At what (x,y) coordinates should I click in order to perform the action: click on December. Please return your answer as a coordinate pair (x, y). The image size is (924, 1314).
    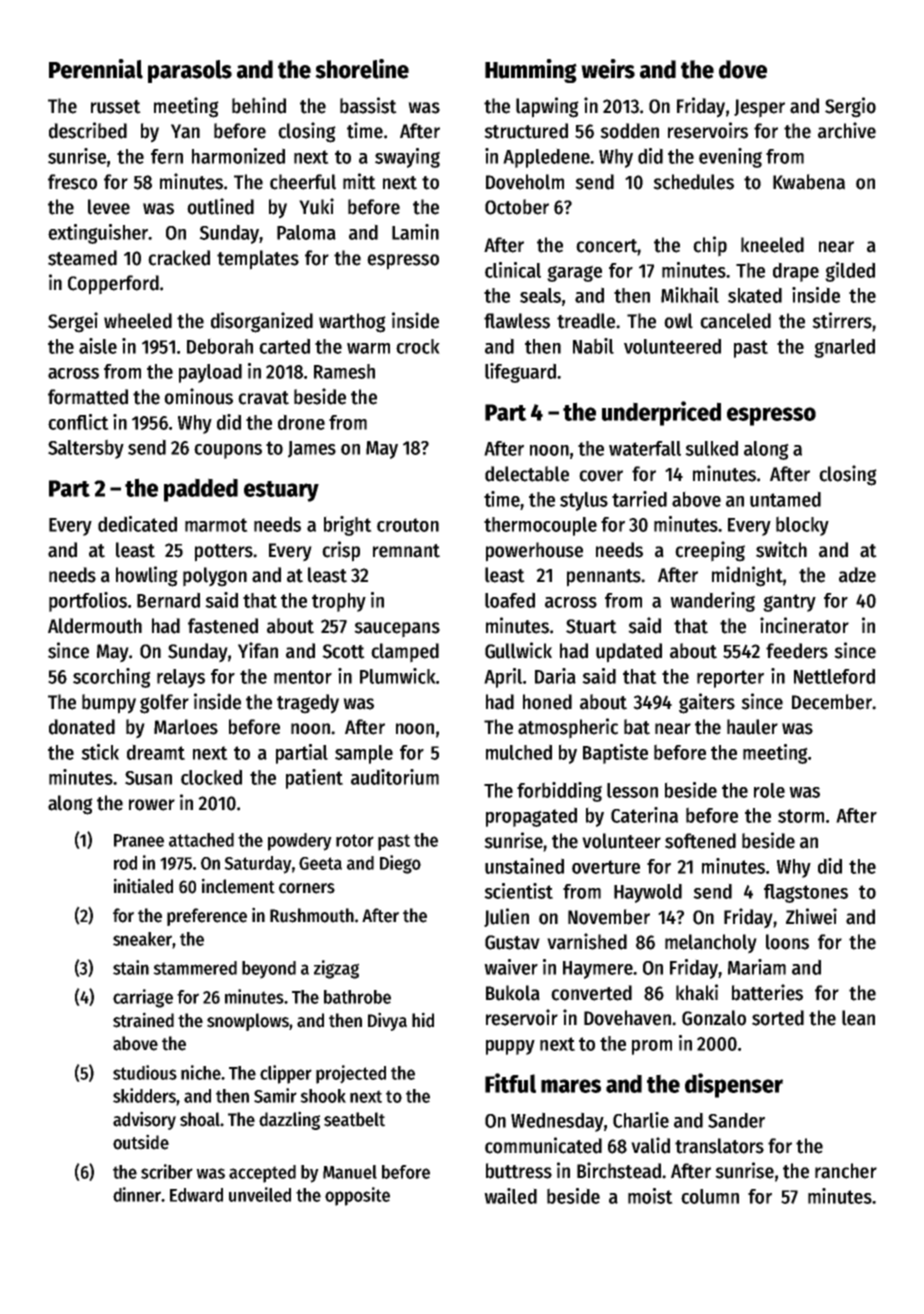
    Looking at the image, I should click on (832, 702).
